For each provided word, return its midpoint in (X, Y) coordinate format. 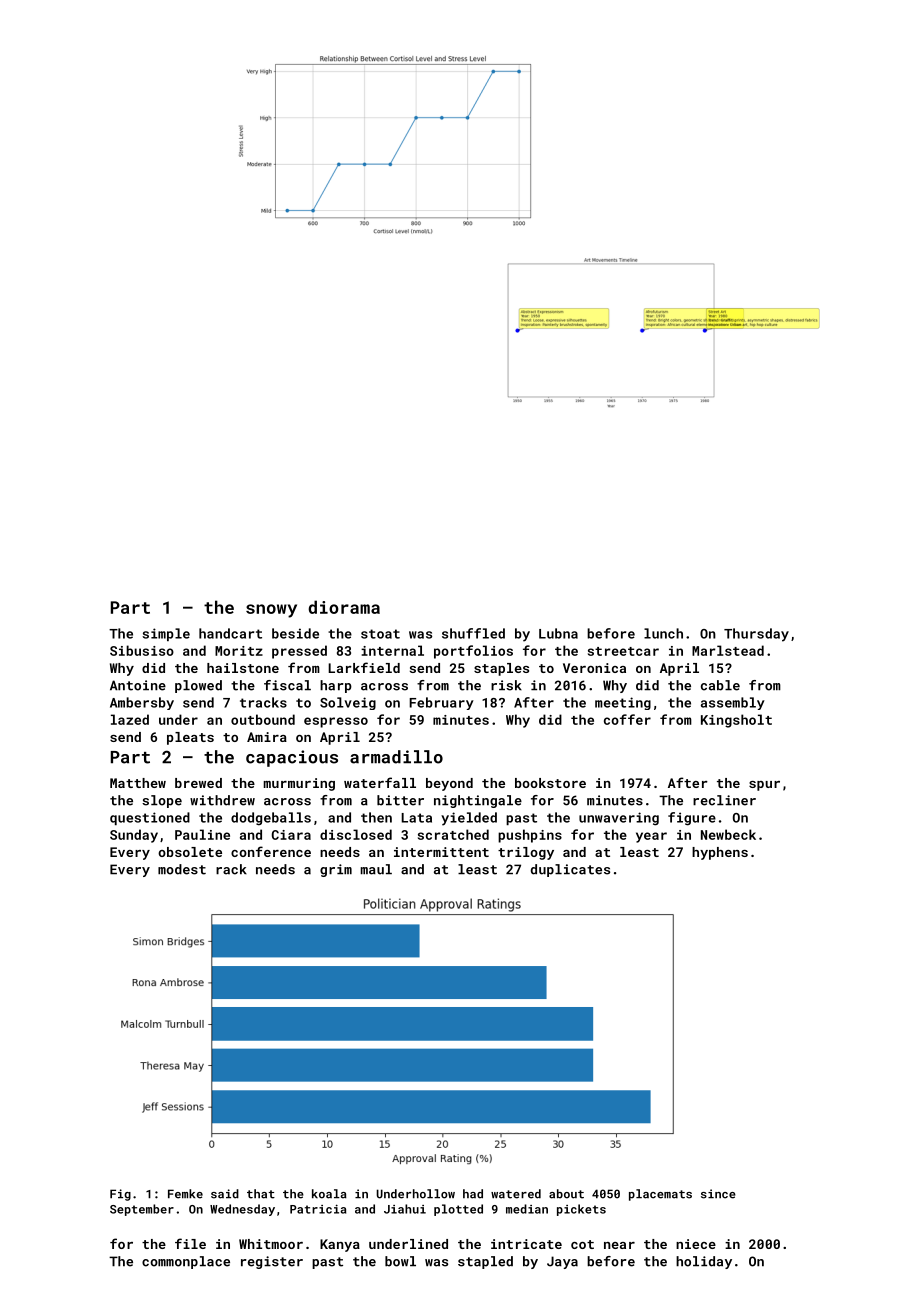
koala (329, 1194)
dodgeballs (271, 819)
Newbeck (728, 834)
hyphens (720, 853)
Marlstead (728, 650)
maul (376, 869)
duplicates (570, 870)
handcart (230, 633)
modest (182, 869)
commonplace (186, 1262)
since (718, 1194)
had (473, 1194)
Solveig (348, 703)
